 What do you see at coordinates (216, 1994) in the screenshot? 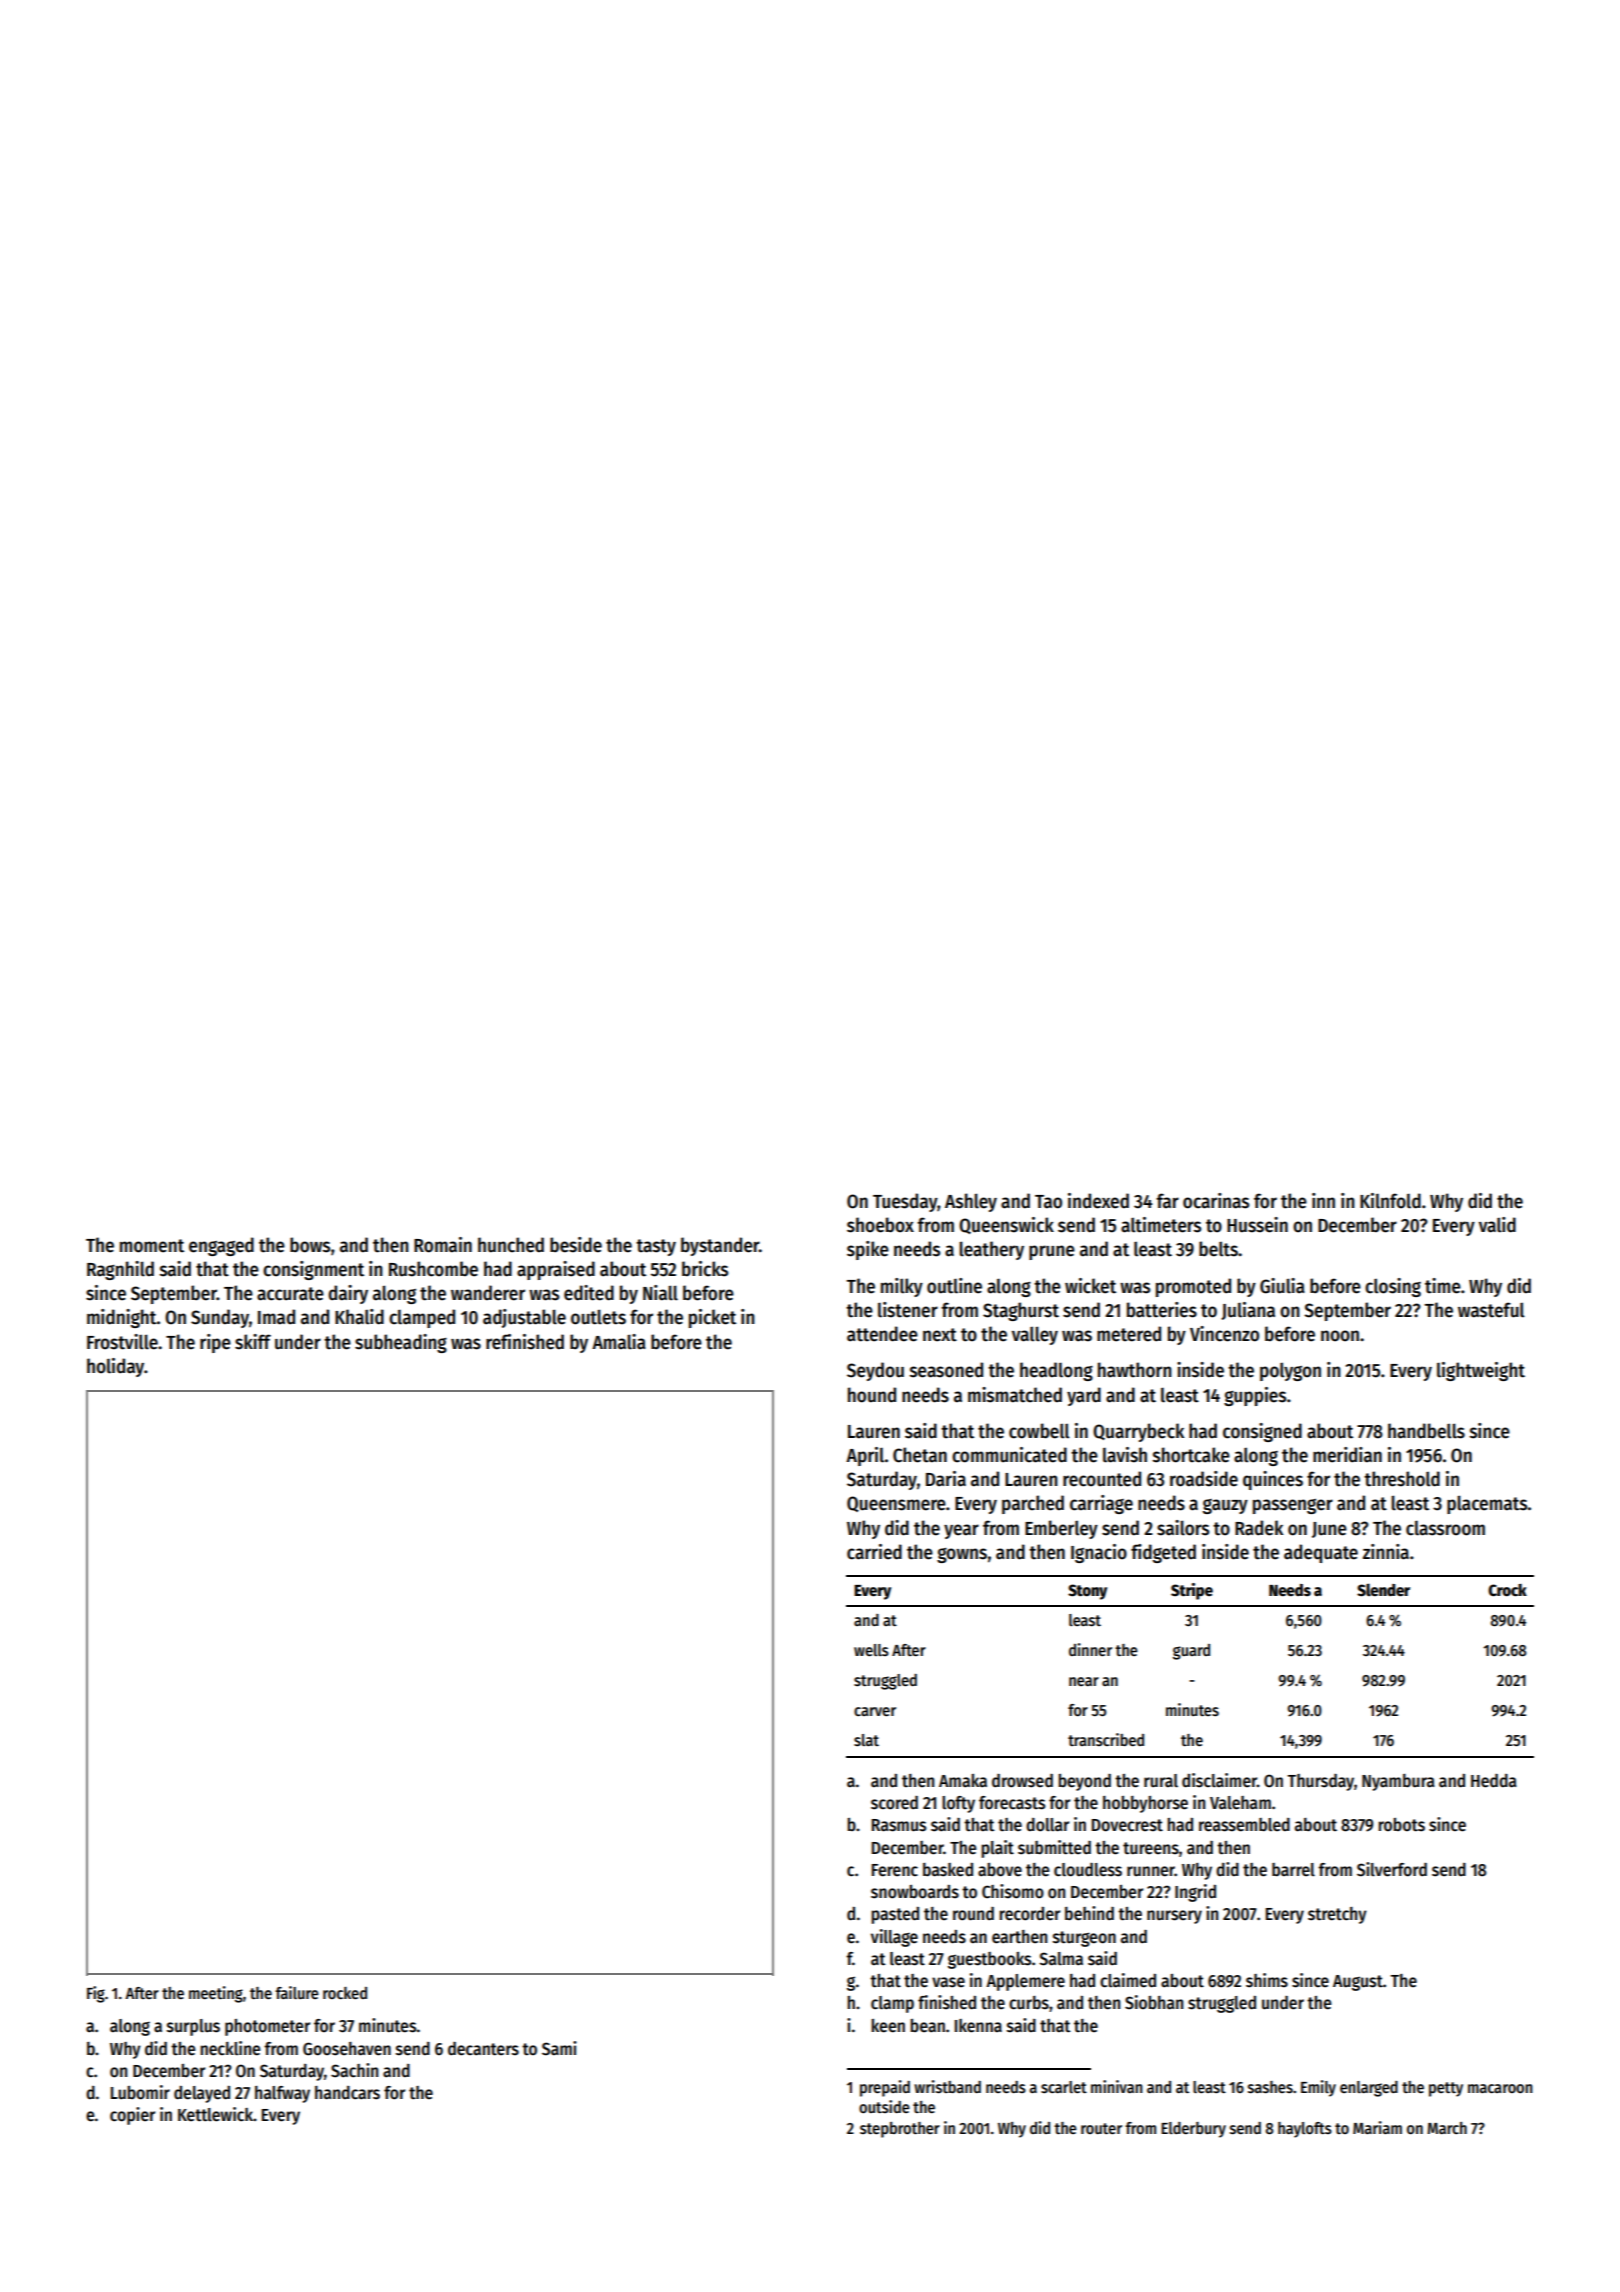
I see `meeting` at bounding box center [216, 1994].
